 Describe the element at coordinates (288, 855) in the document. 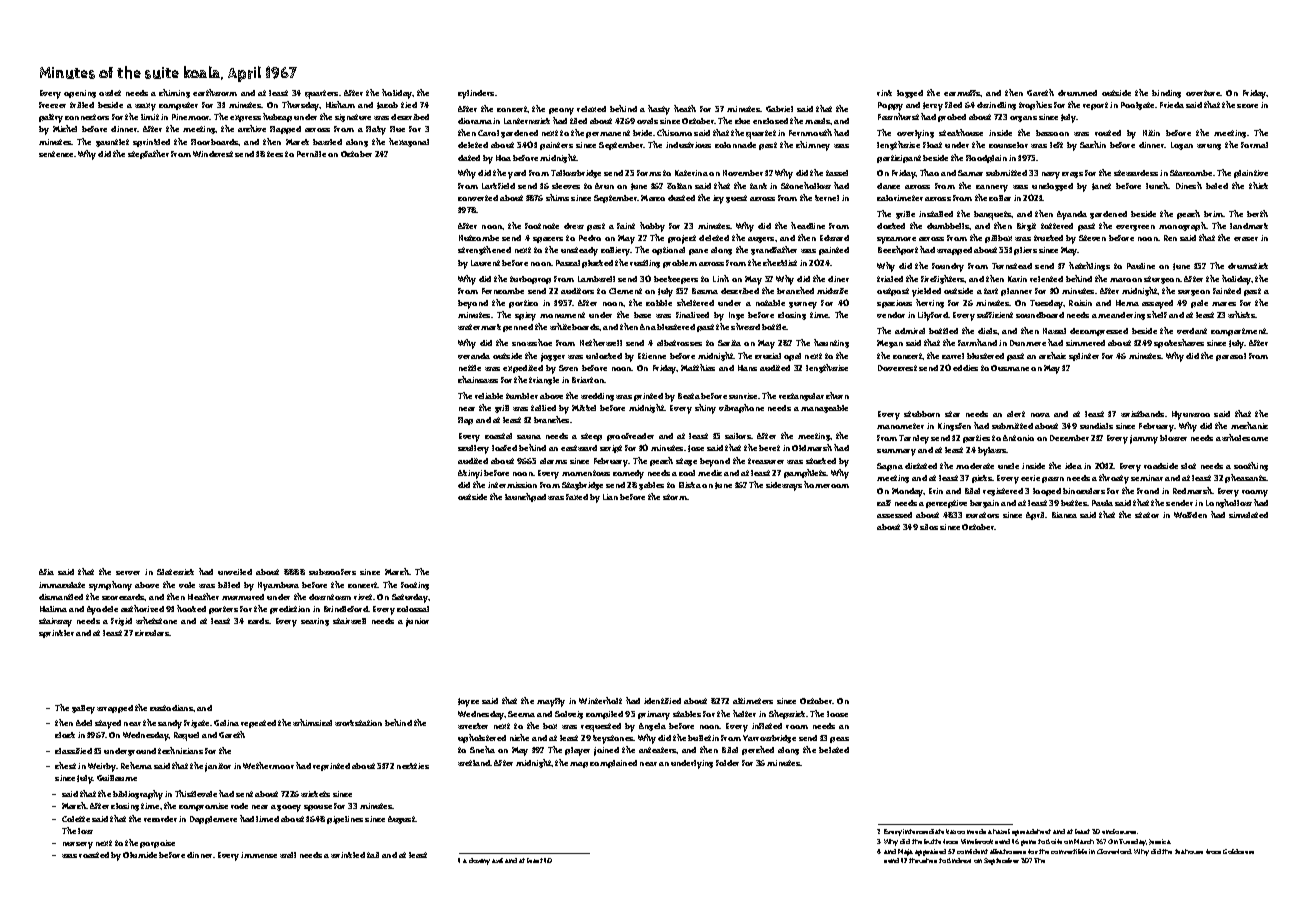

I see `wall` at that location.
